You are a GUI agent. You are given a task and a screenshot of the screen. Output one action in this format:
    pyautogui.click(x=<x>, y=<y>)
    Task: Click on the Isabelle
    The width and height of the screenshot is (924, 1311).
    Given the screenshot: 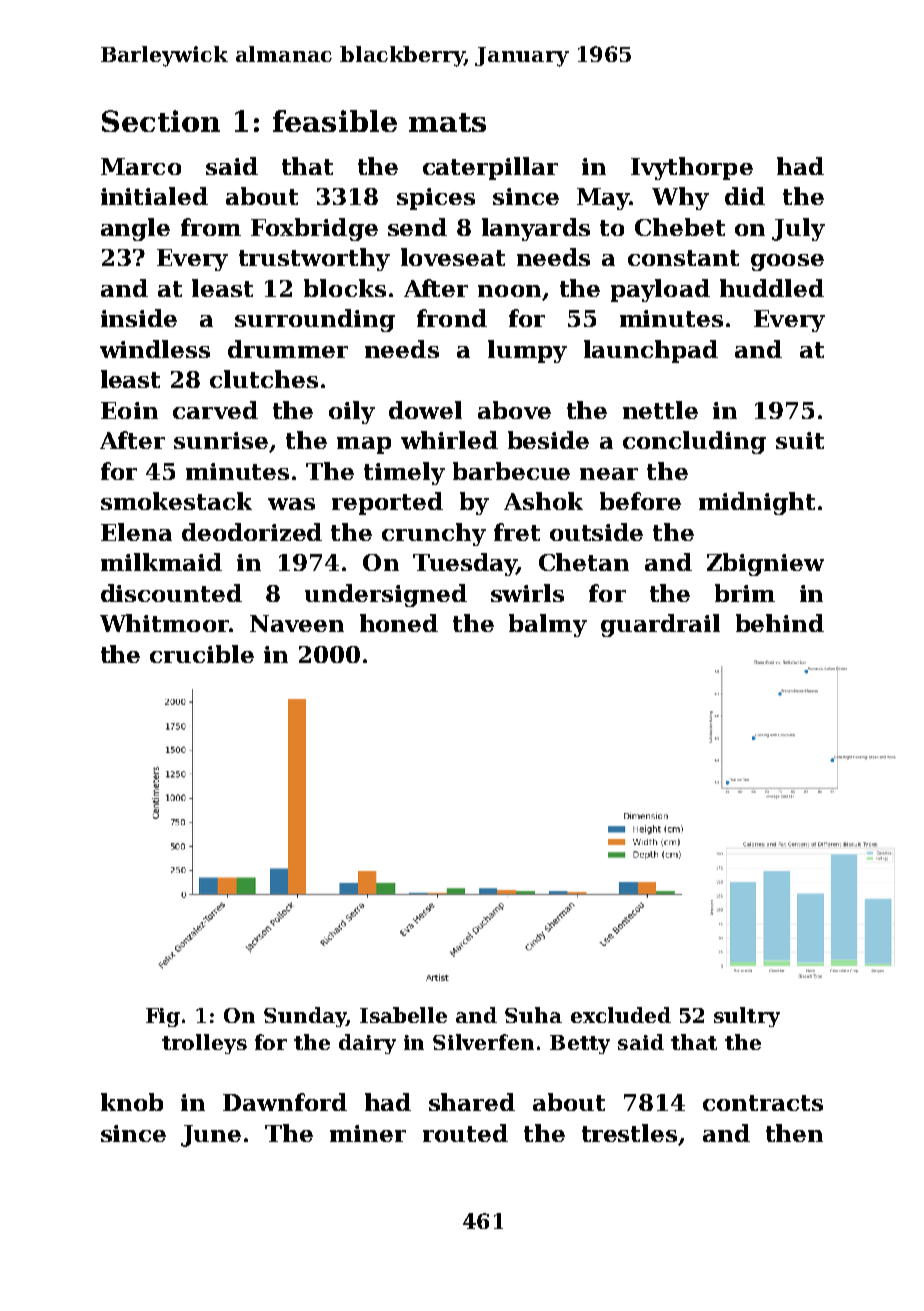 What is the action you would take?
    pyautogui.click(x=403, y=1015)
